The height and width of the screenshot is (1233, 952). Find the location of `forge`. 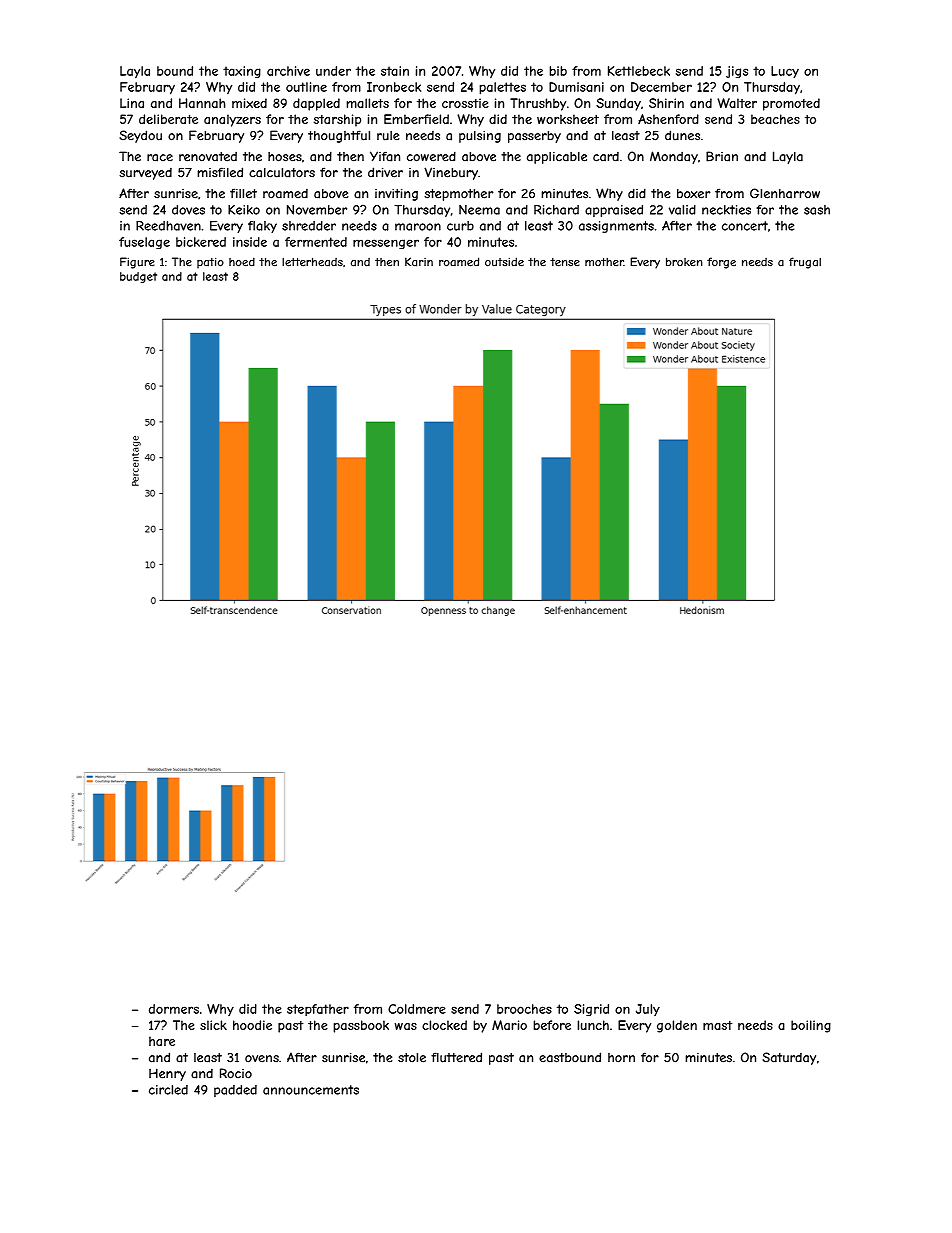

forge is located at coordinates (721, 263).
